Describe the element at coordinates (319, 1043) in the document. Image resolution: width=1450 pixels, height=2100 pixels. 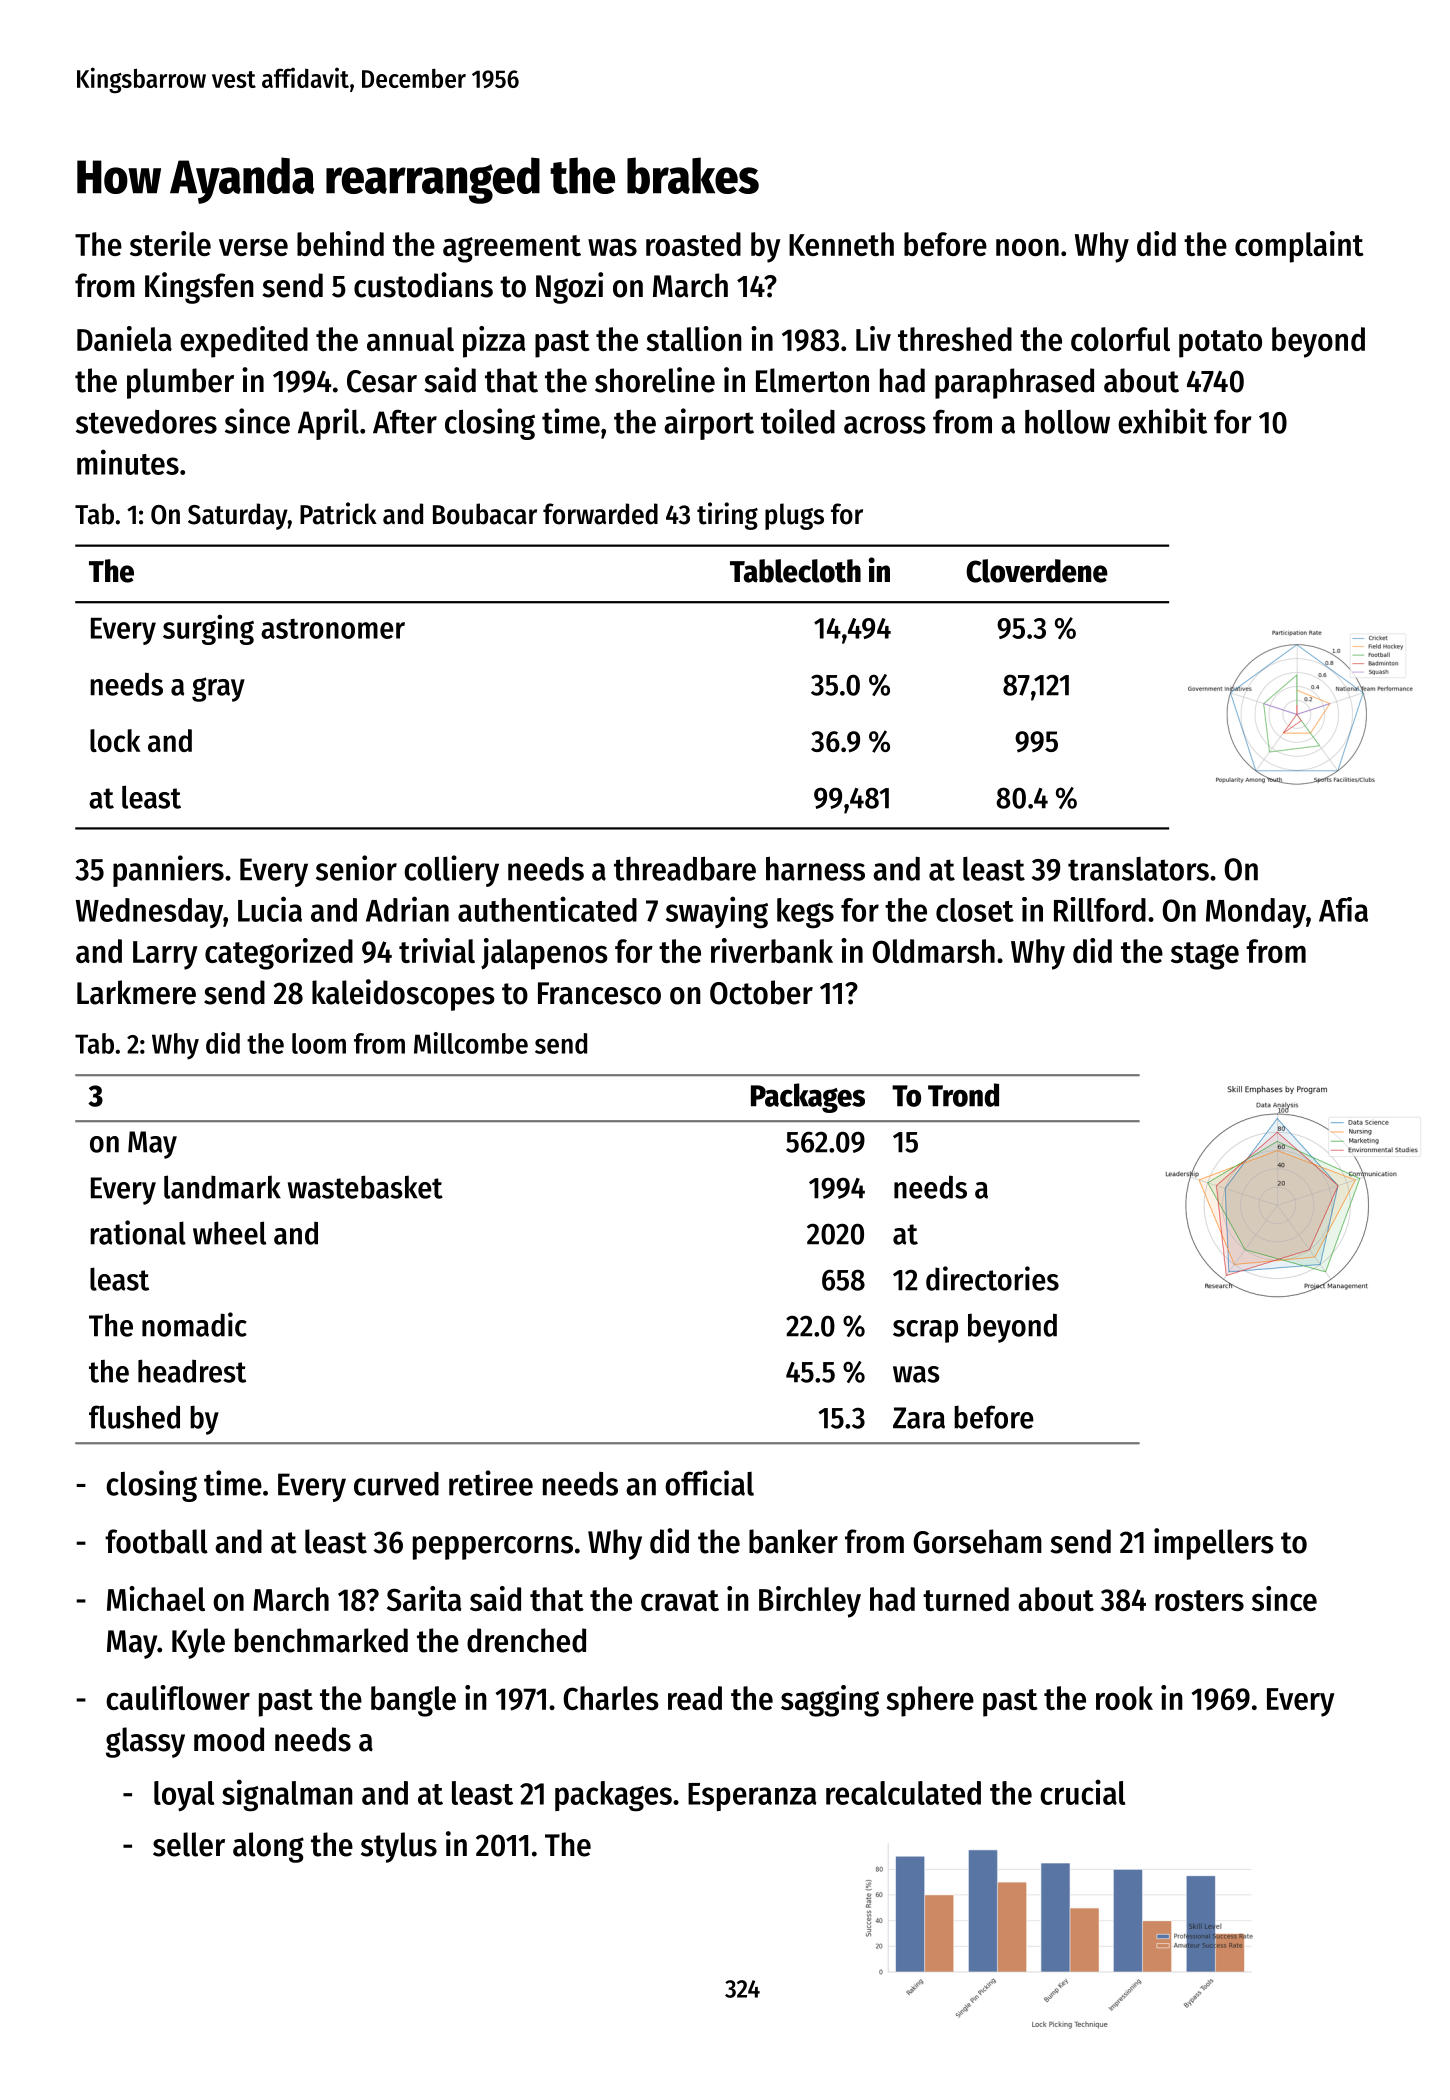
I see `loom` at that location.
